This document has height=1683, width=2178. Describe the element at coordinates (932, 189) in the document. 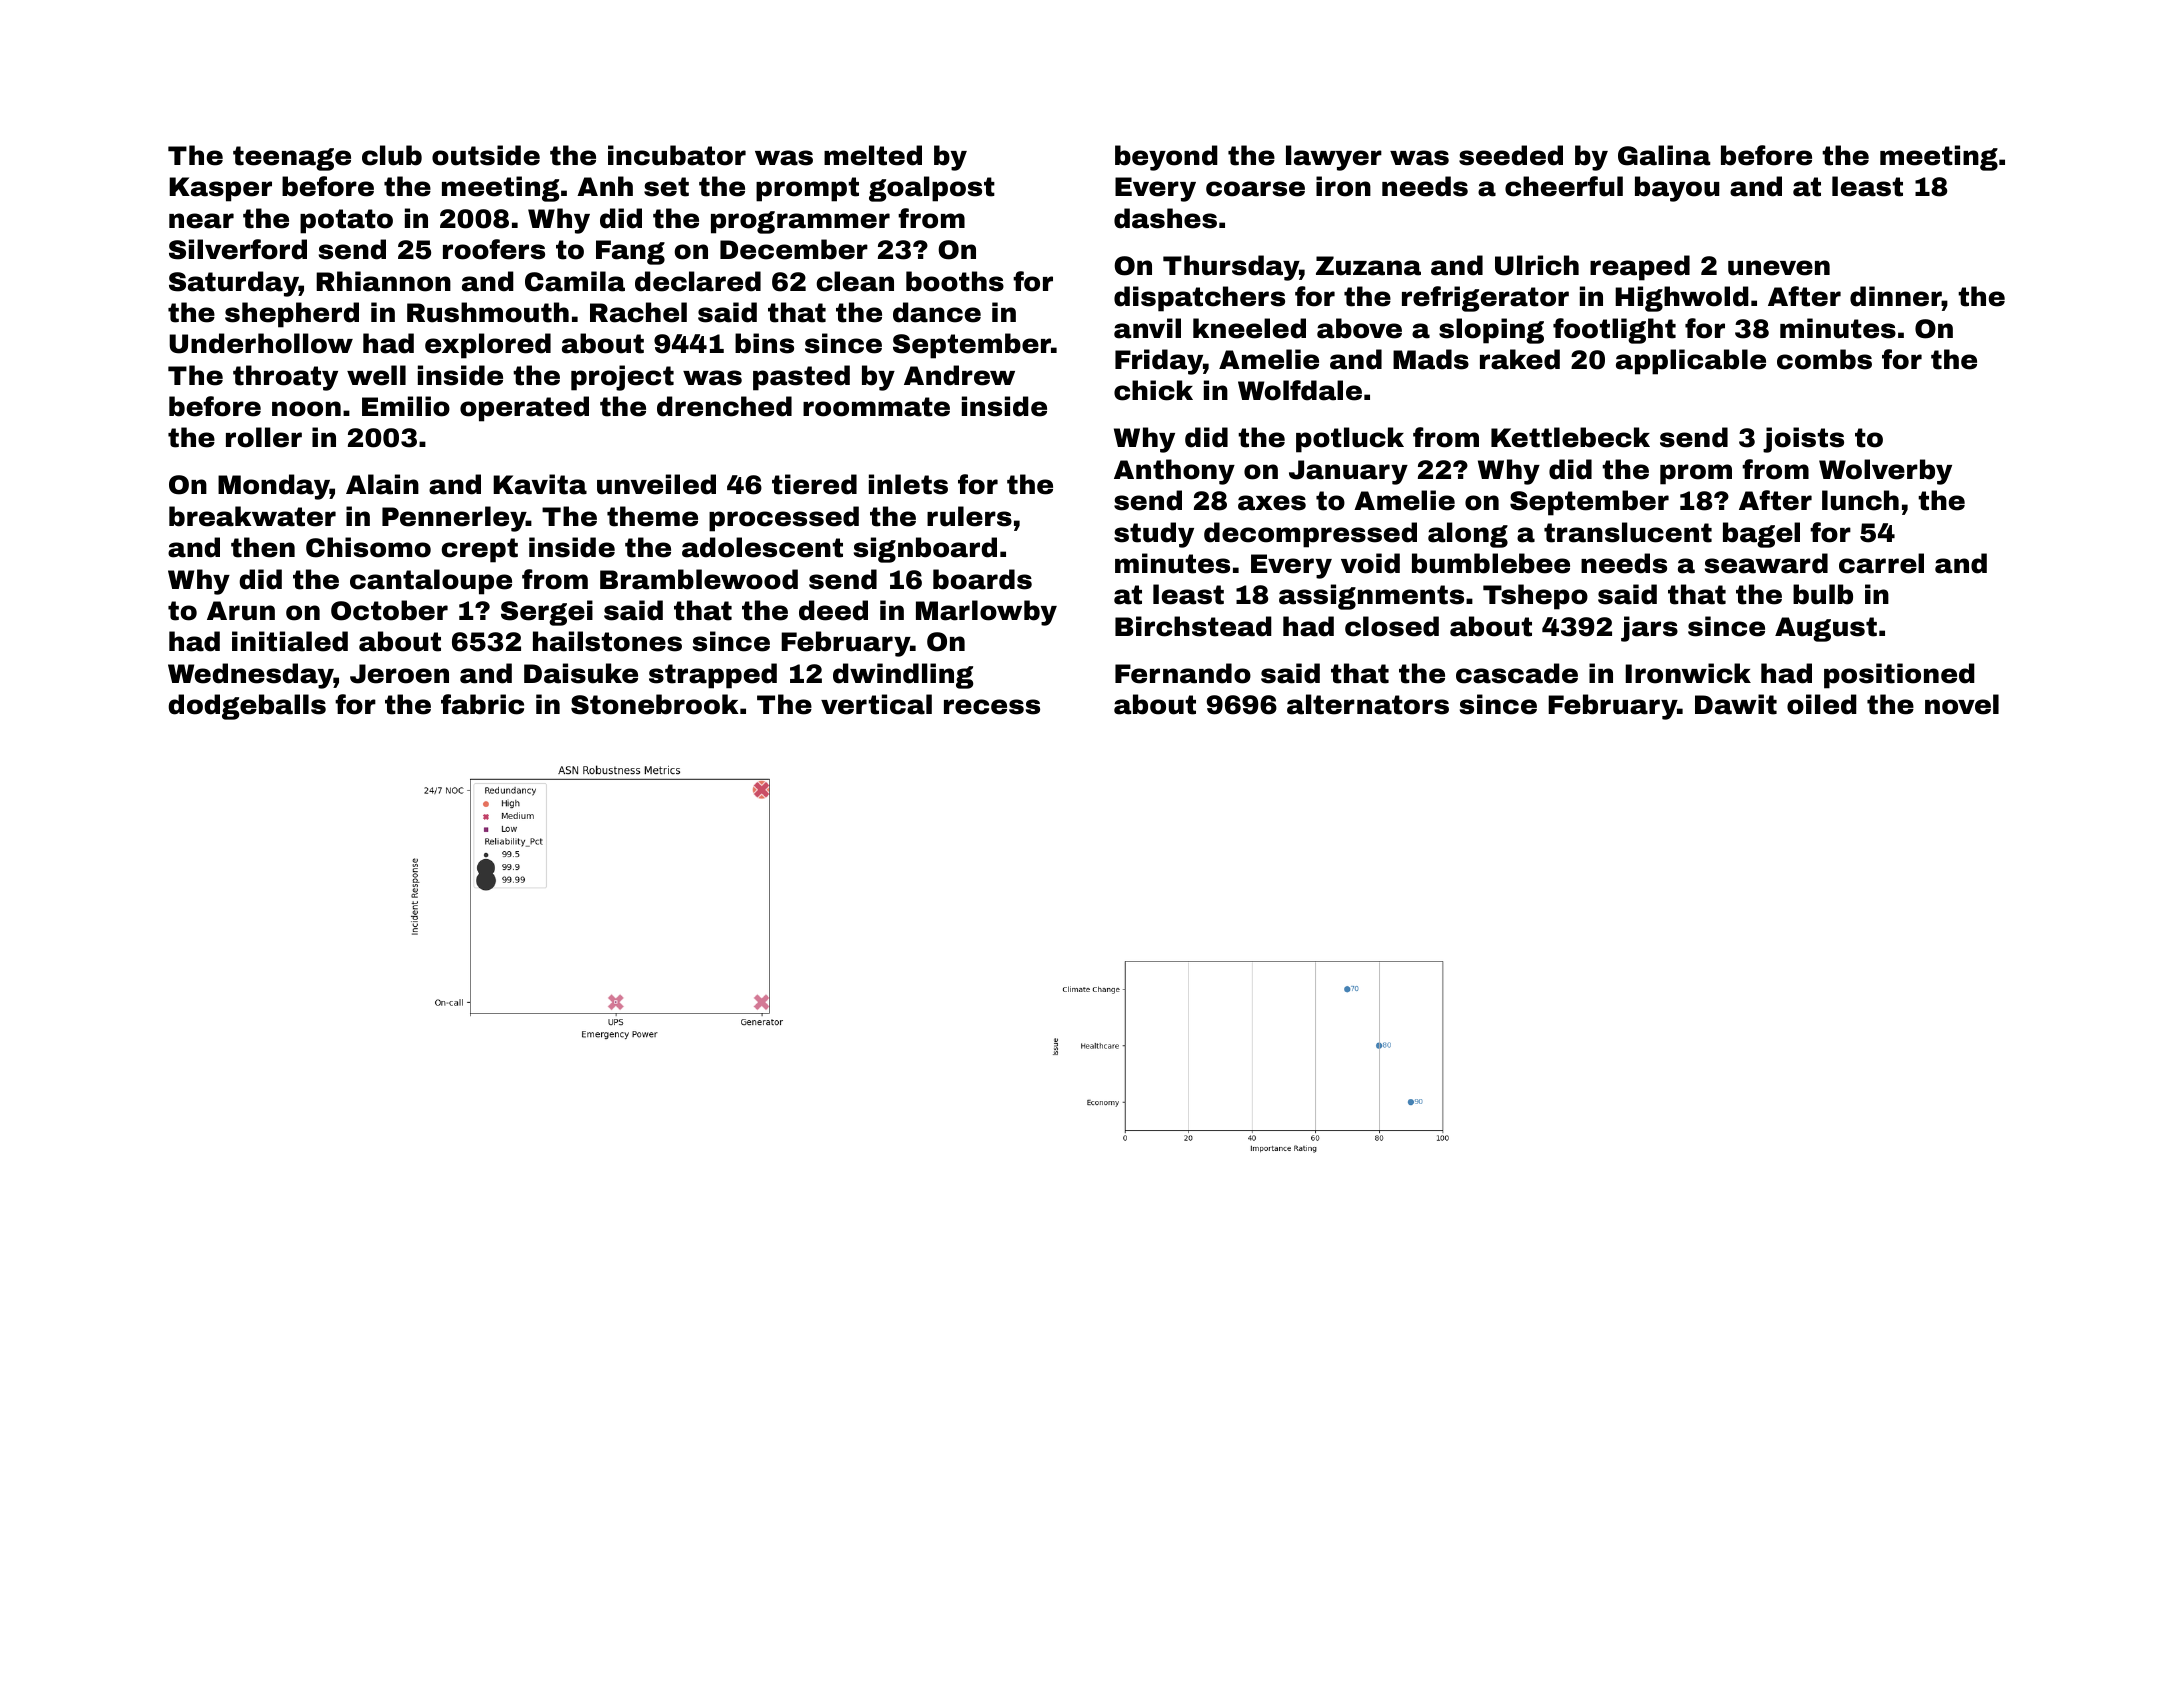

I see `goalpost` at that location.
